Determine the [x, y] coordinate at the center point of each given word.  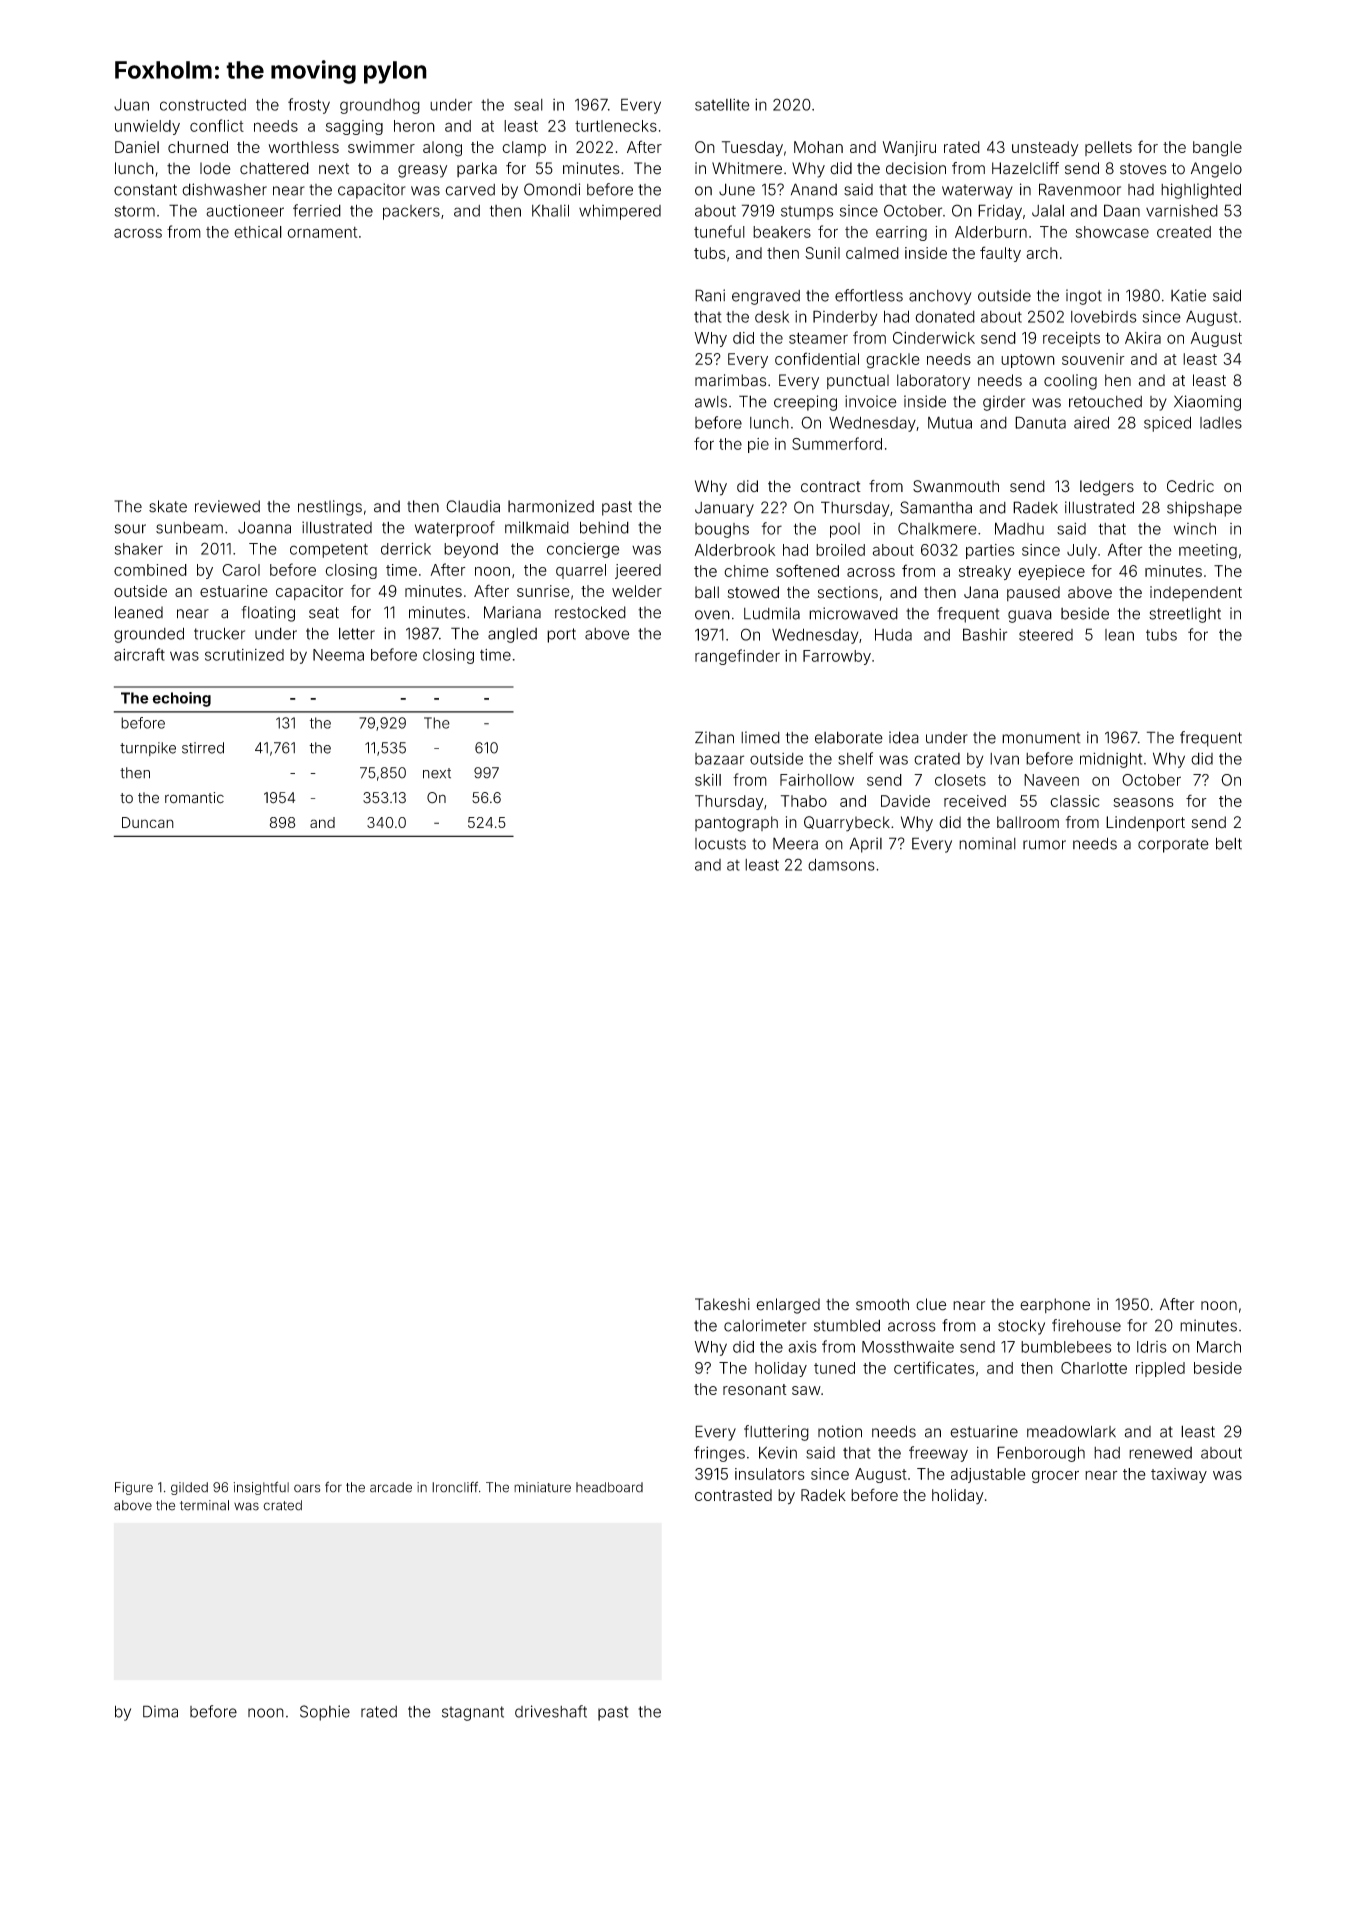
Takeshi [722, 1304]
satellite [722, 104]
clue [931, 1304]
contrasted [733, 1495]
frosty [309, 106]
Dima [160, 1711]
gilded [189, 1488]
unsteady [1045, 148]
